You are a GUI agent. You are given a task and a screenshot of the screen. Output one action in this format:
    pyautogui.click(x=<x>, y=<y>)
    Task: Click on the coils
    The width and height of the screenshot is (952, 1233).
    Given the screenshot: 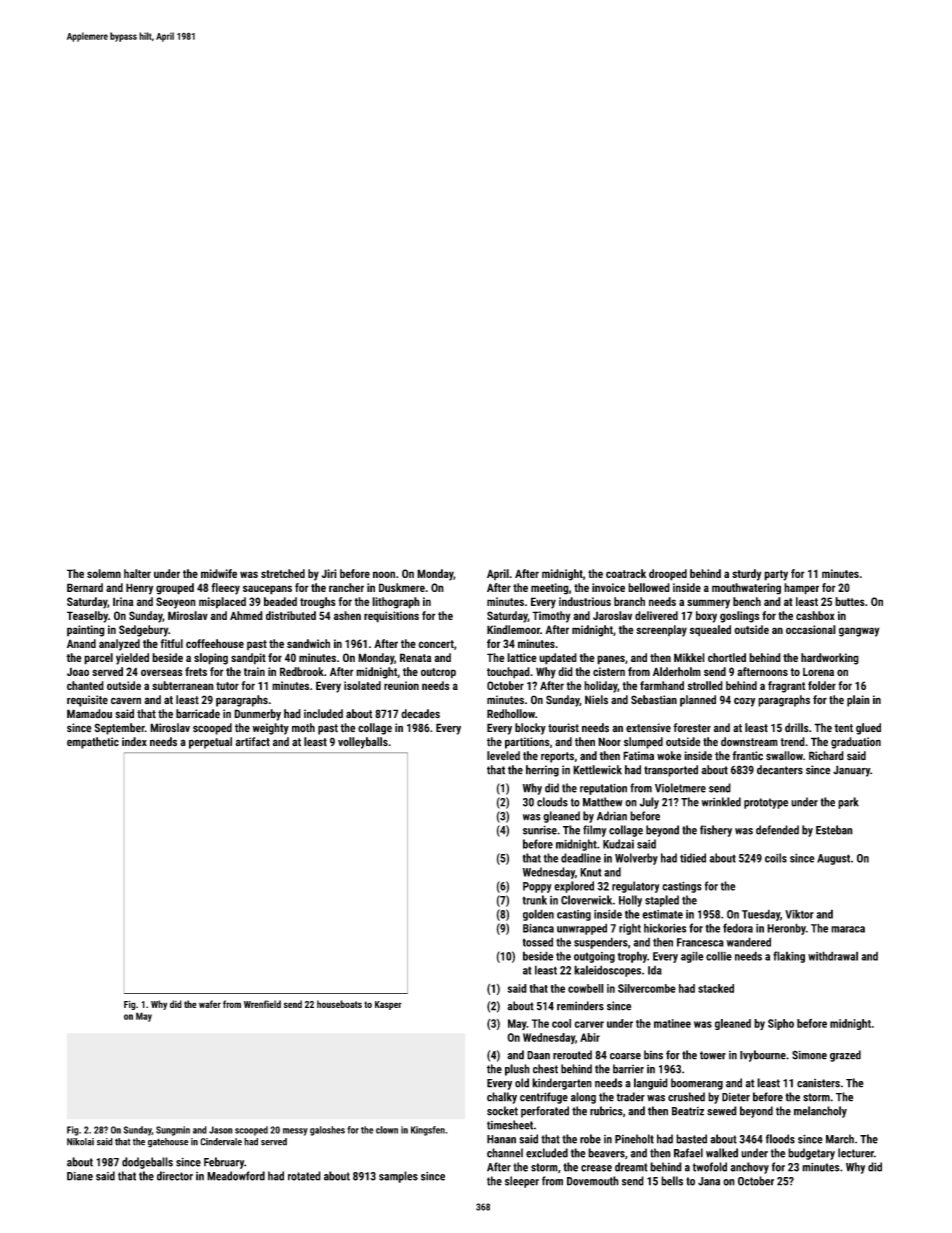 What is the action you would take?
    pyautogui.click(x=776, y=858)
